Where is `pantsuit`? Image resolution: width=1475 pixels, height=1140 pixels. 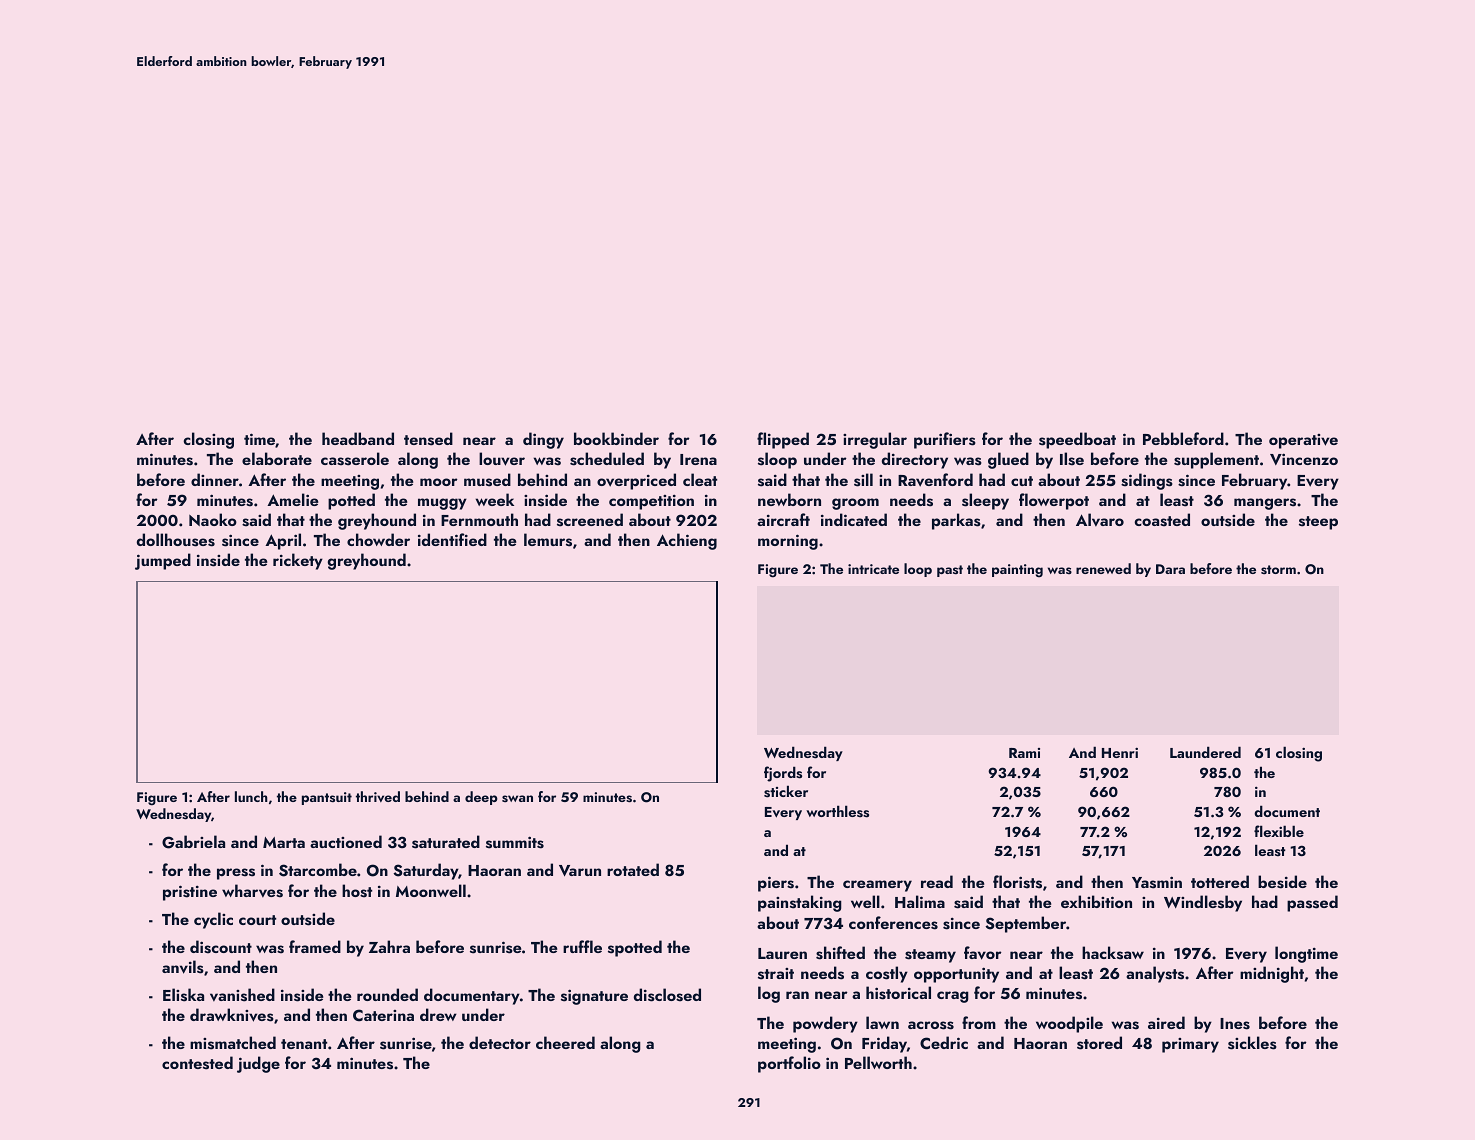 pantsuit is located at coordinates (327, 798).
